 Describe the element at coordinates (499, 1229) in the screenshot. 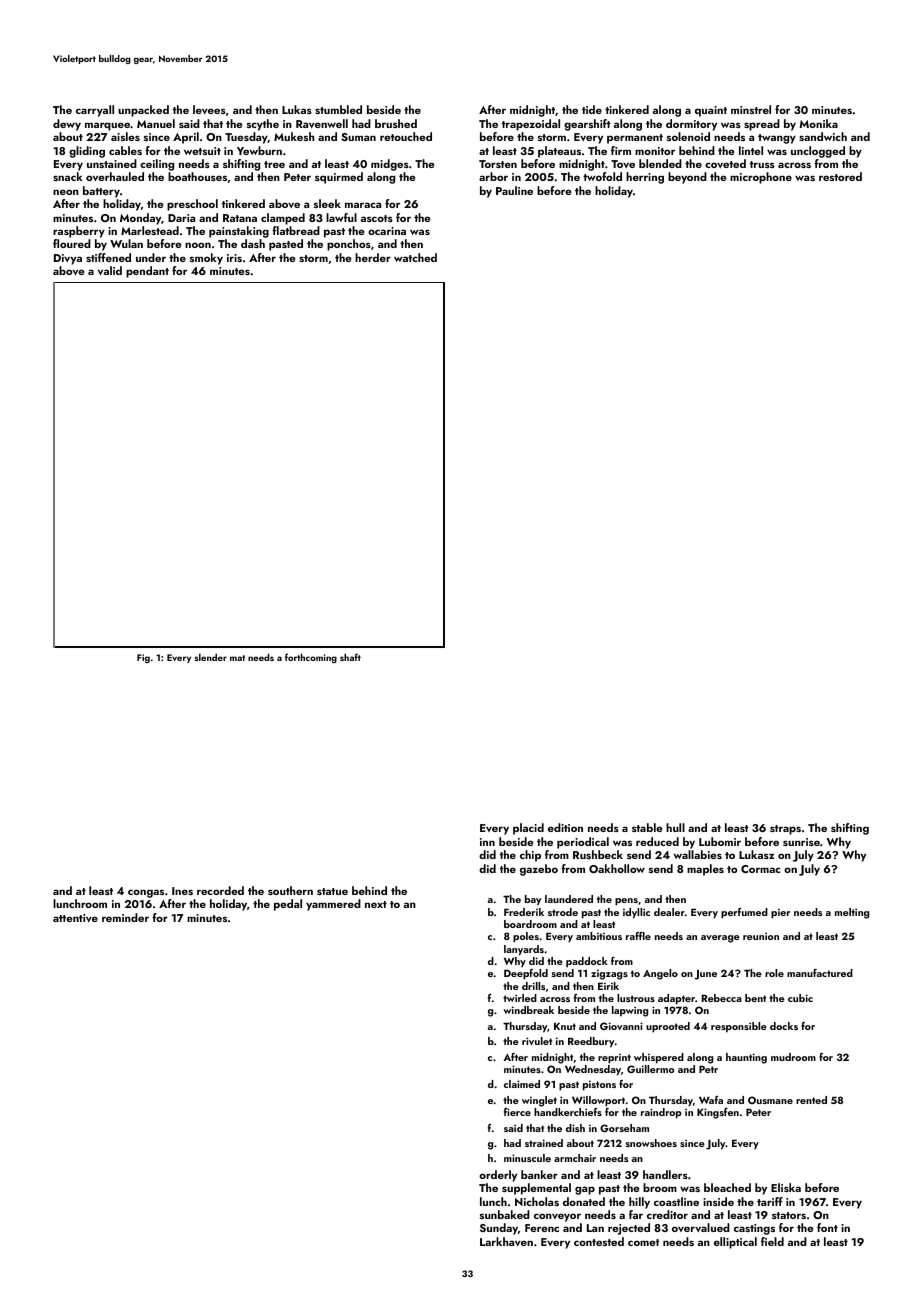

I see `Sunday` at that location.
